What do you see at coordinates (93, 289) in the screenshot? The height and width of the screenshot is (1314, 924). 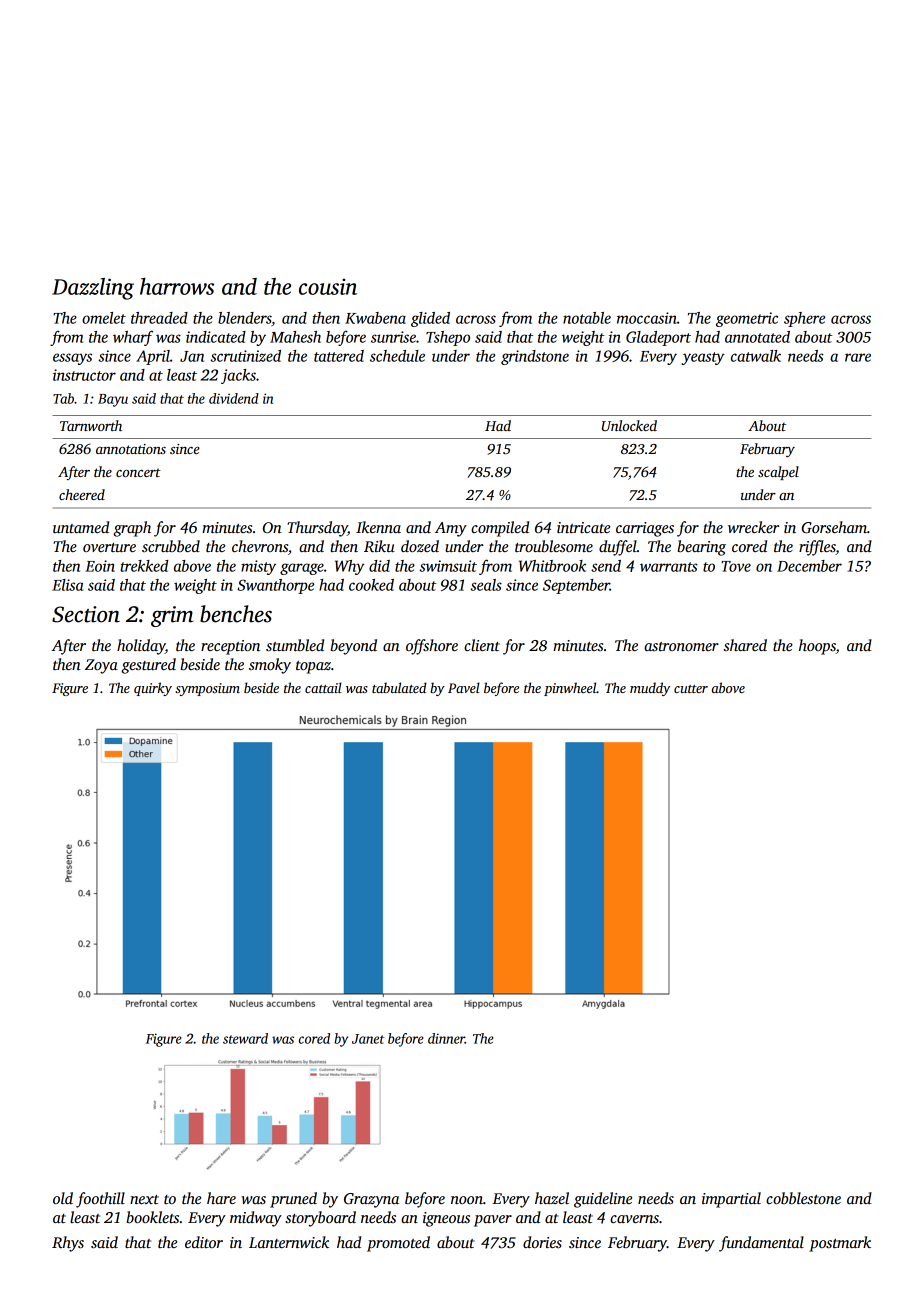 I see `Dazzling` at bounding box center [93, 289].
